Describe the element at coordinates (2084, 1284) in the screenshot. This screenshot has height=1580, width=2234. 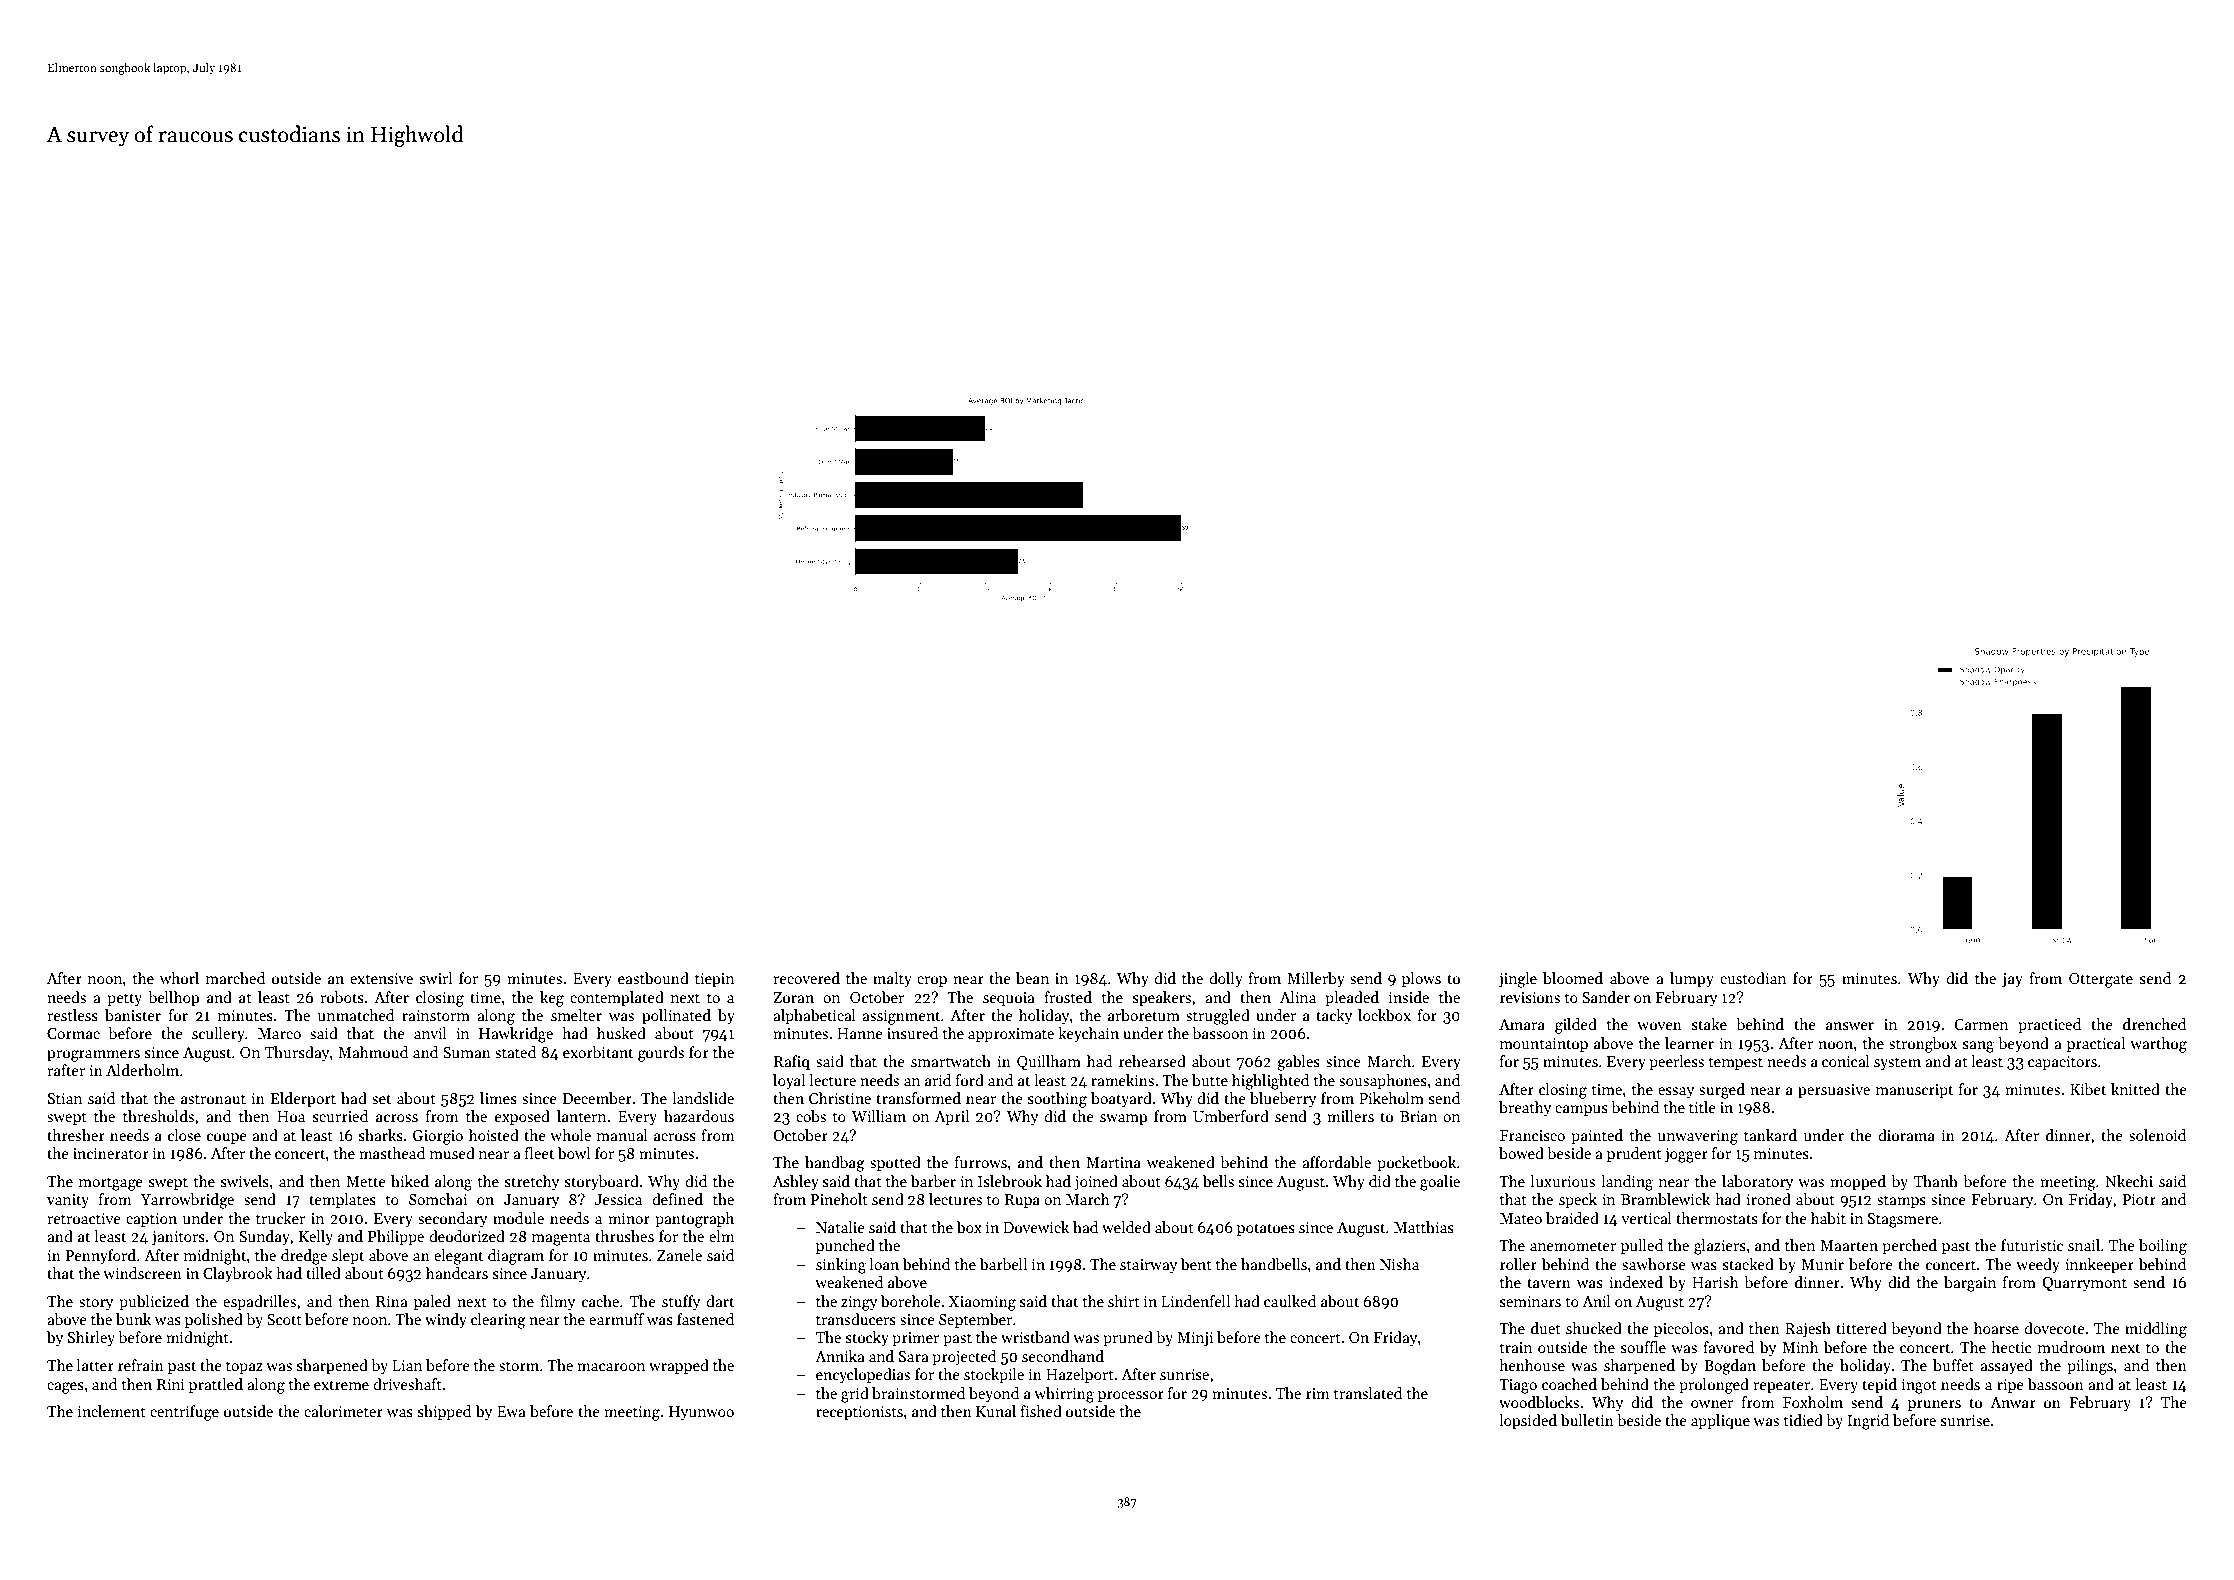
I see `Quarrymont` at that location.
